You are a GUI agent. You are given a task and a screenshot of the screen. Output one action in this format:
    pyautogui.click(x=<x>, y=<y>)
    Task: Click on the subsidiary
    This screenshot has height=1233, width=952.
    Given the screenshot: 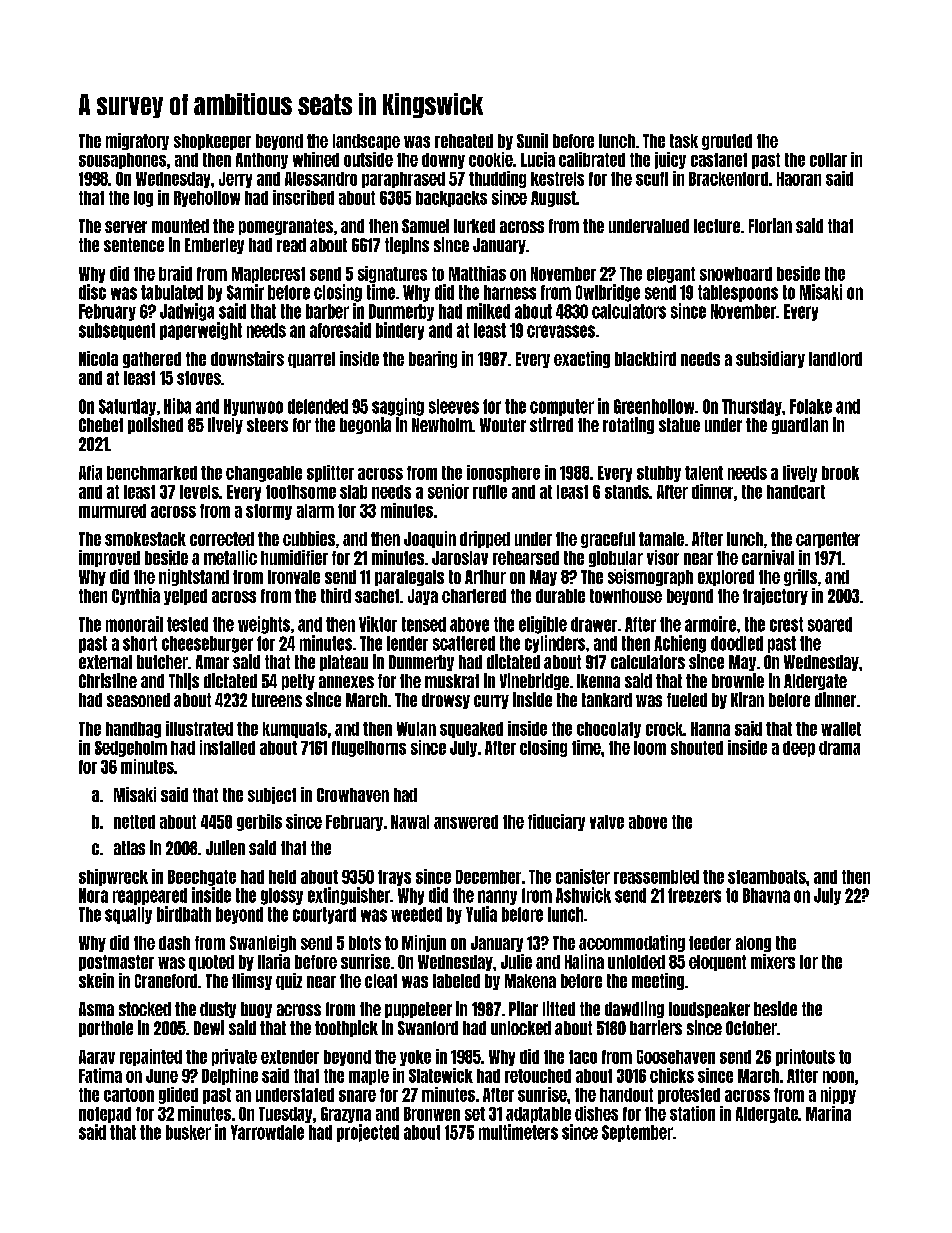 What is the action you would take?
    pyautogui.click(x=770, y=359)
